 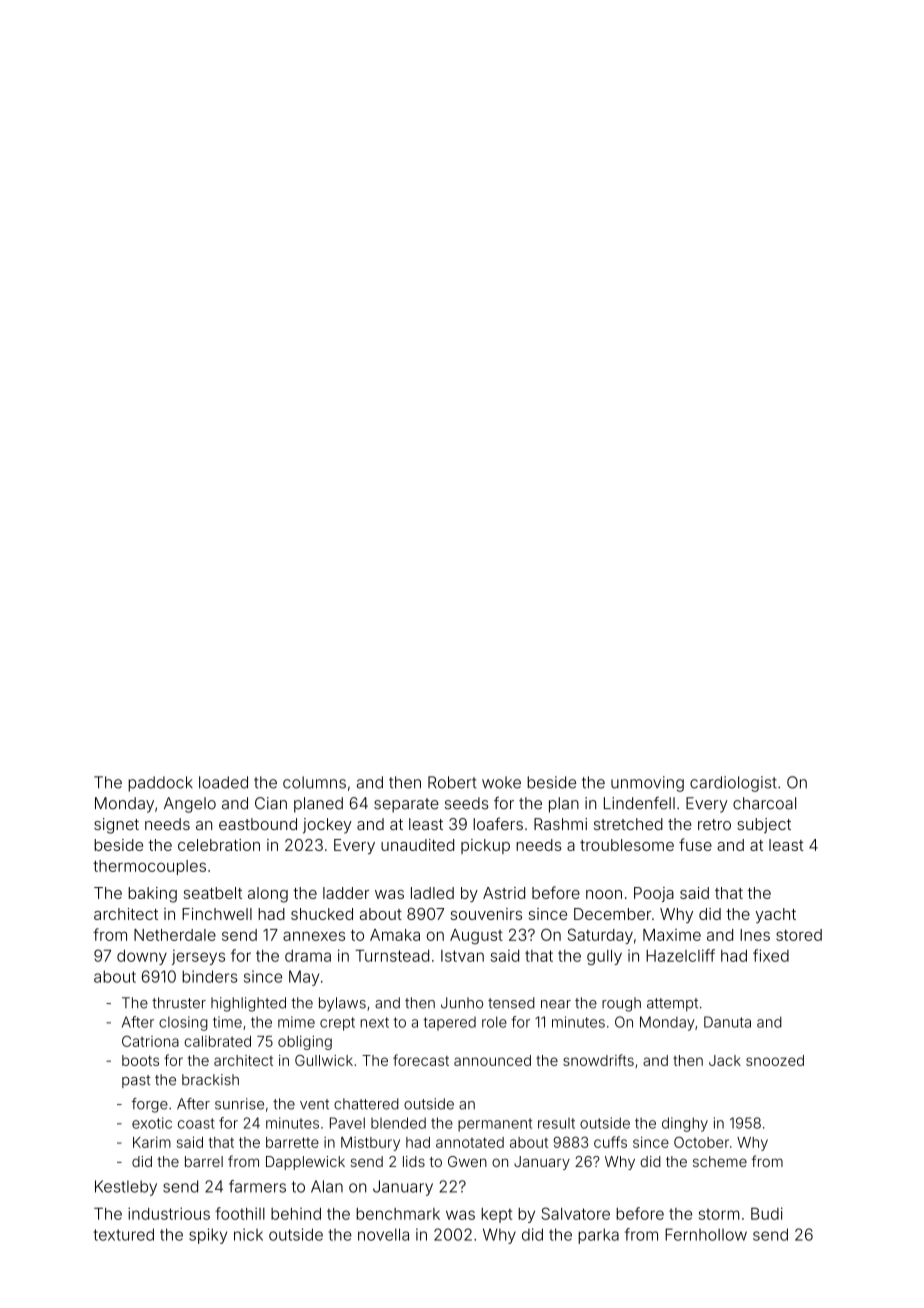 What do you see at coordinates (123, 1234) in the screenshot?
I see `textured` at bounding box center [123, 1234].
